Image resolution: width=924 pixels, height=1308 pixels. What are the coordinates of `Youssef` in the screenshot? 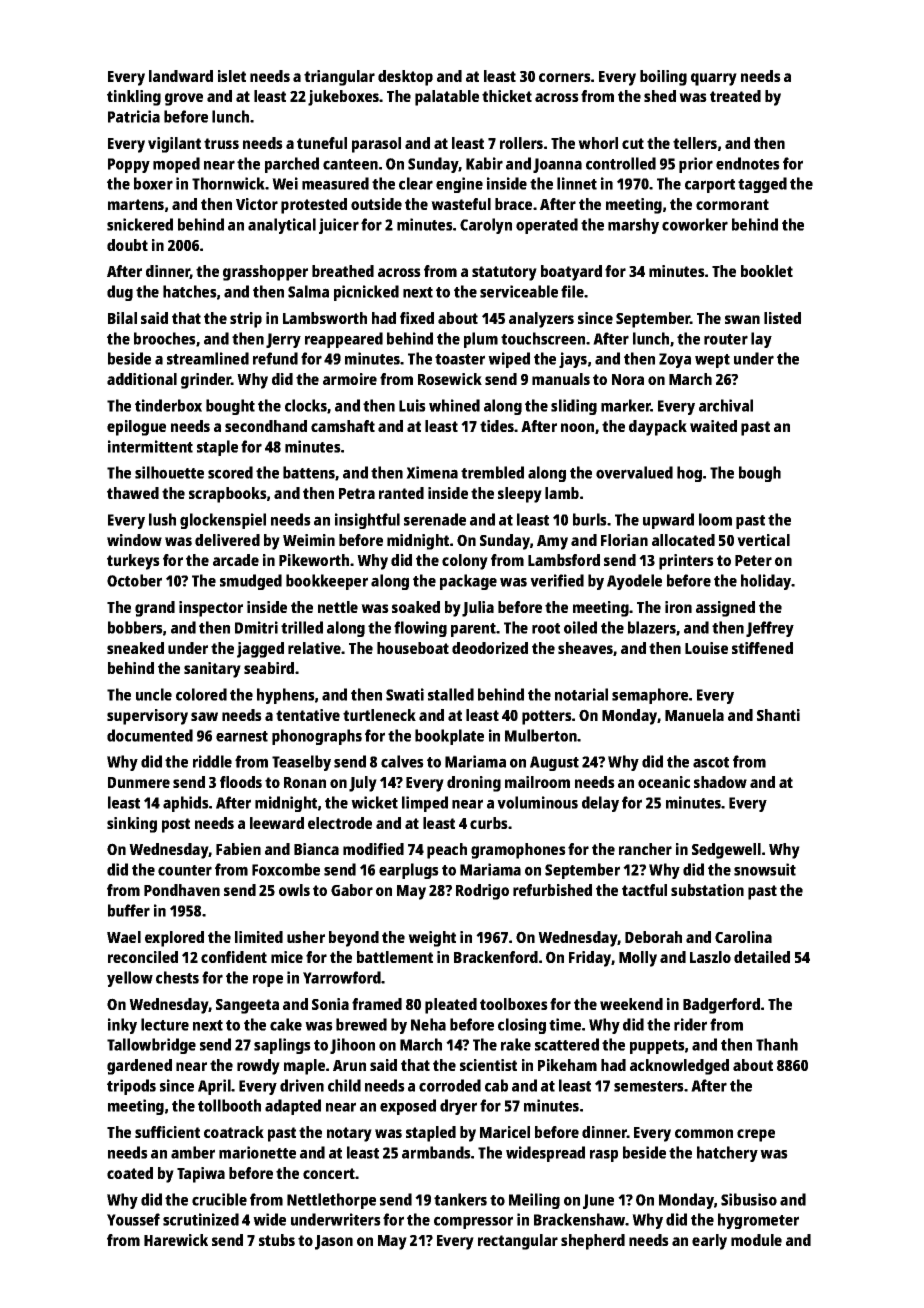 It's located at (133, 1219).
